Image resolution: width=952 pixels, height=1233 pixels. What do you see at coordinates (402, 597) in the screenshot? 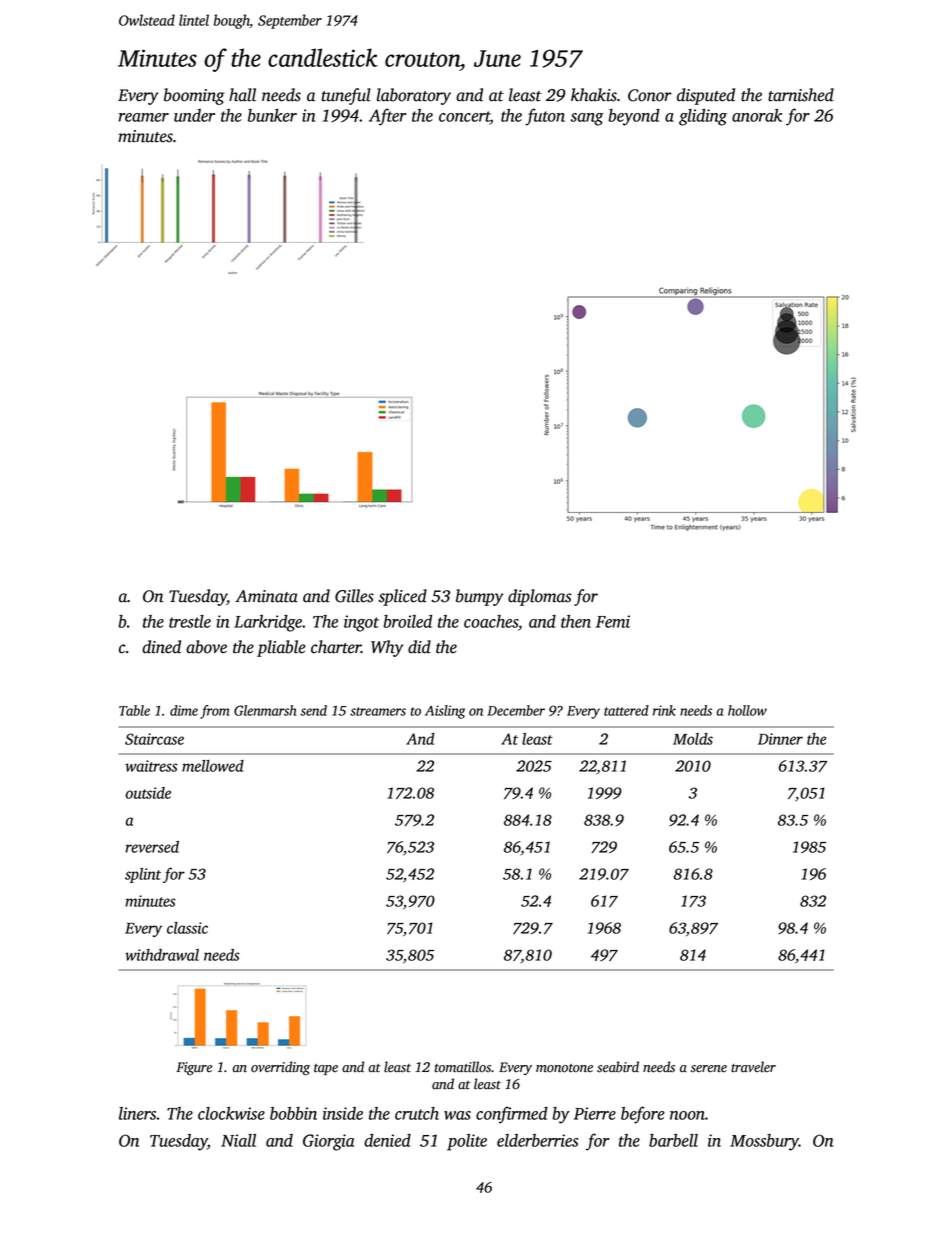
I see `spliced` at bounding box center [402, 597].
